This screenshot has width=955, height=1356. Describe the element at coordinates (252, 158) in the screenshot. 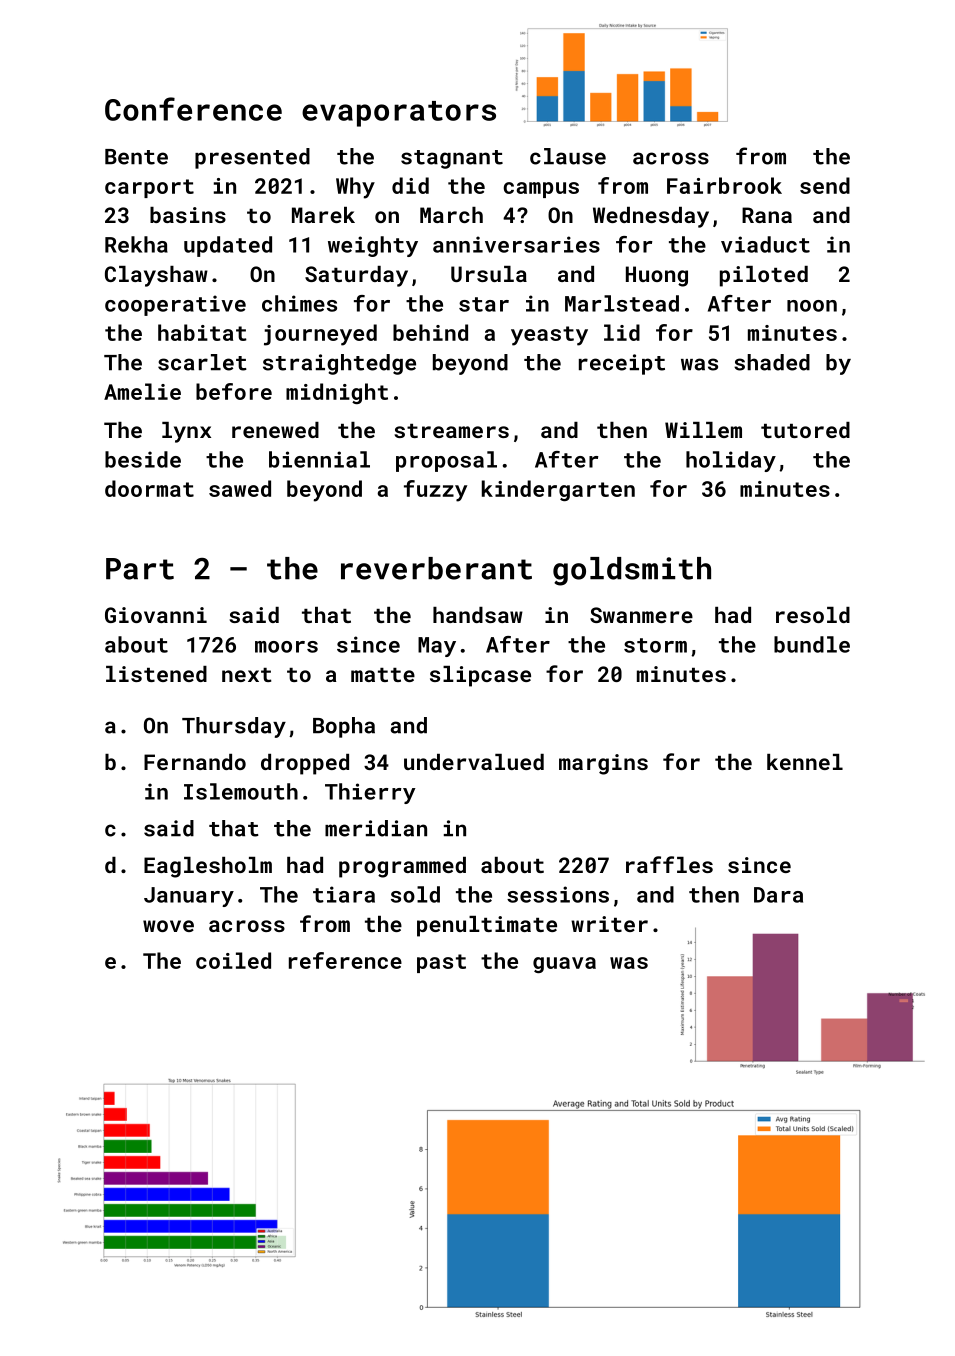

I see `presented` at that location.
